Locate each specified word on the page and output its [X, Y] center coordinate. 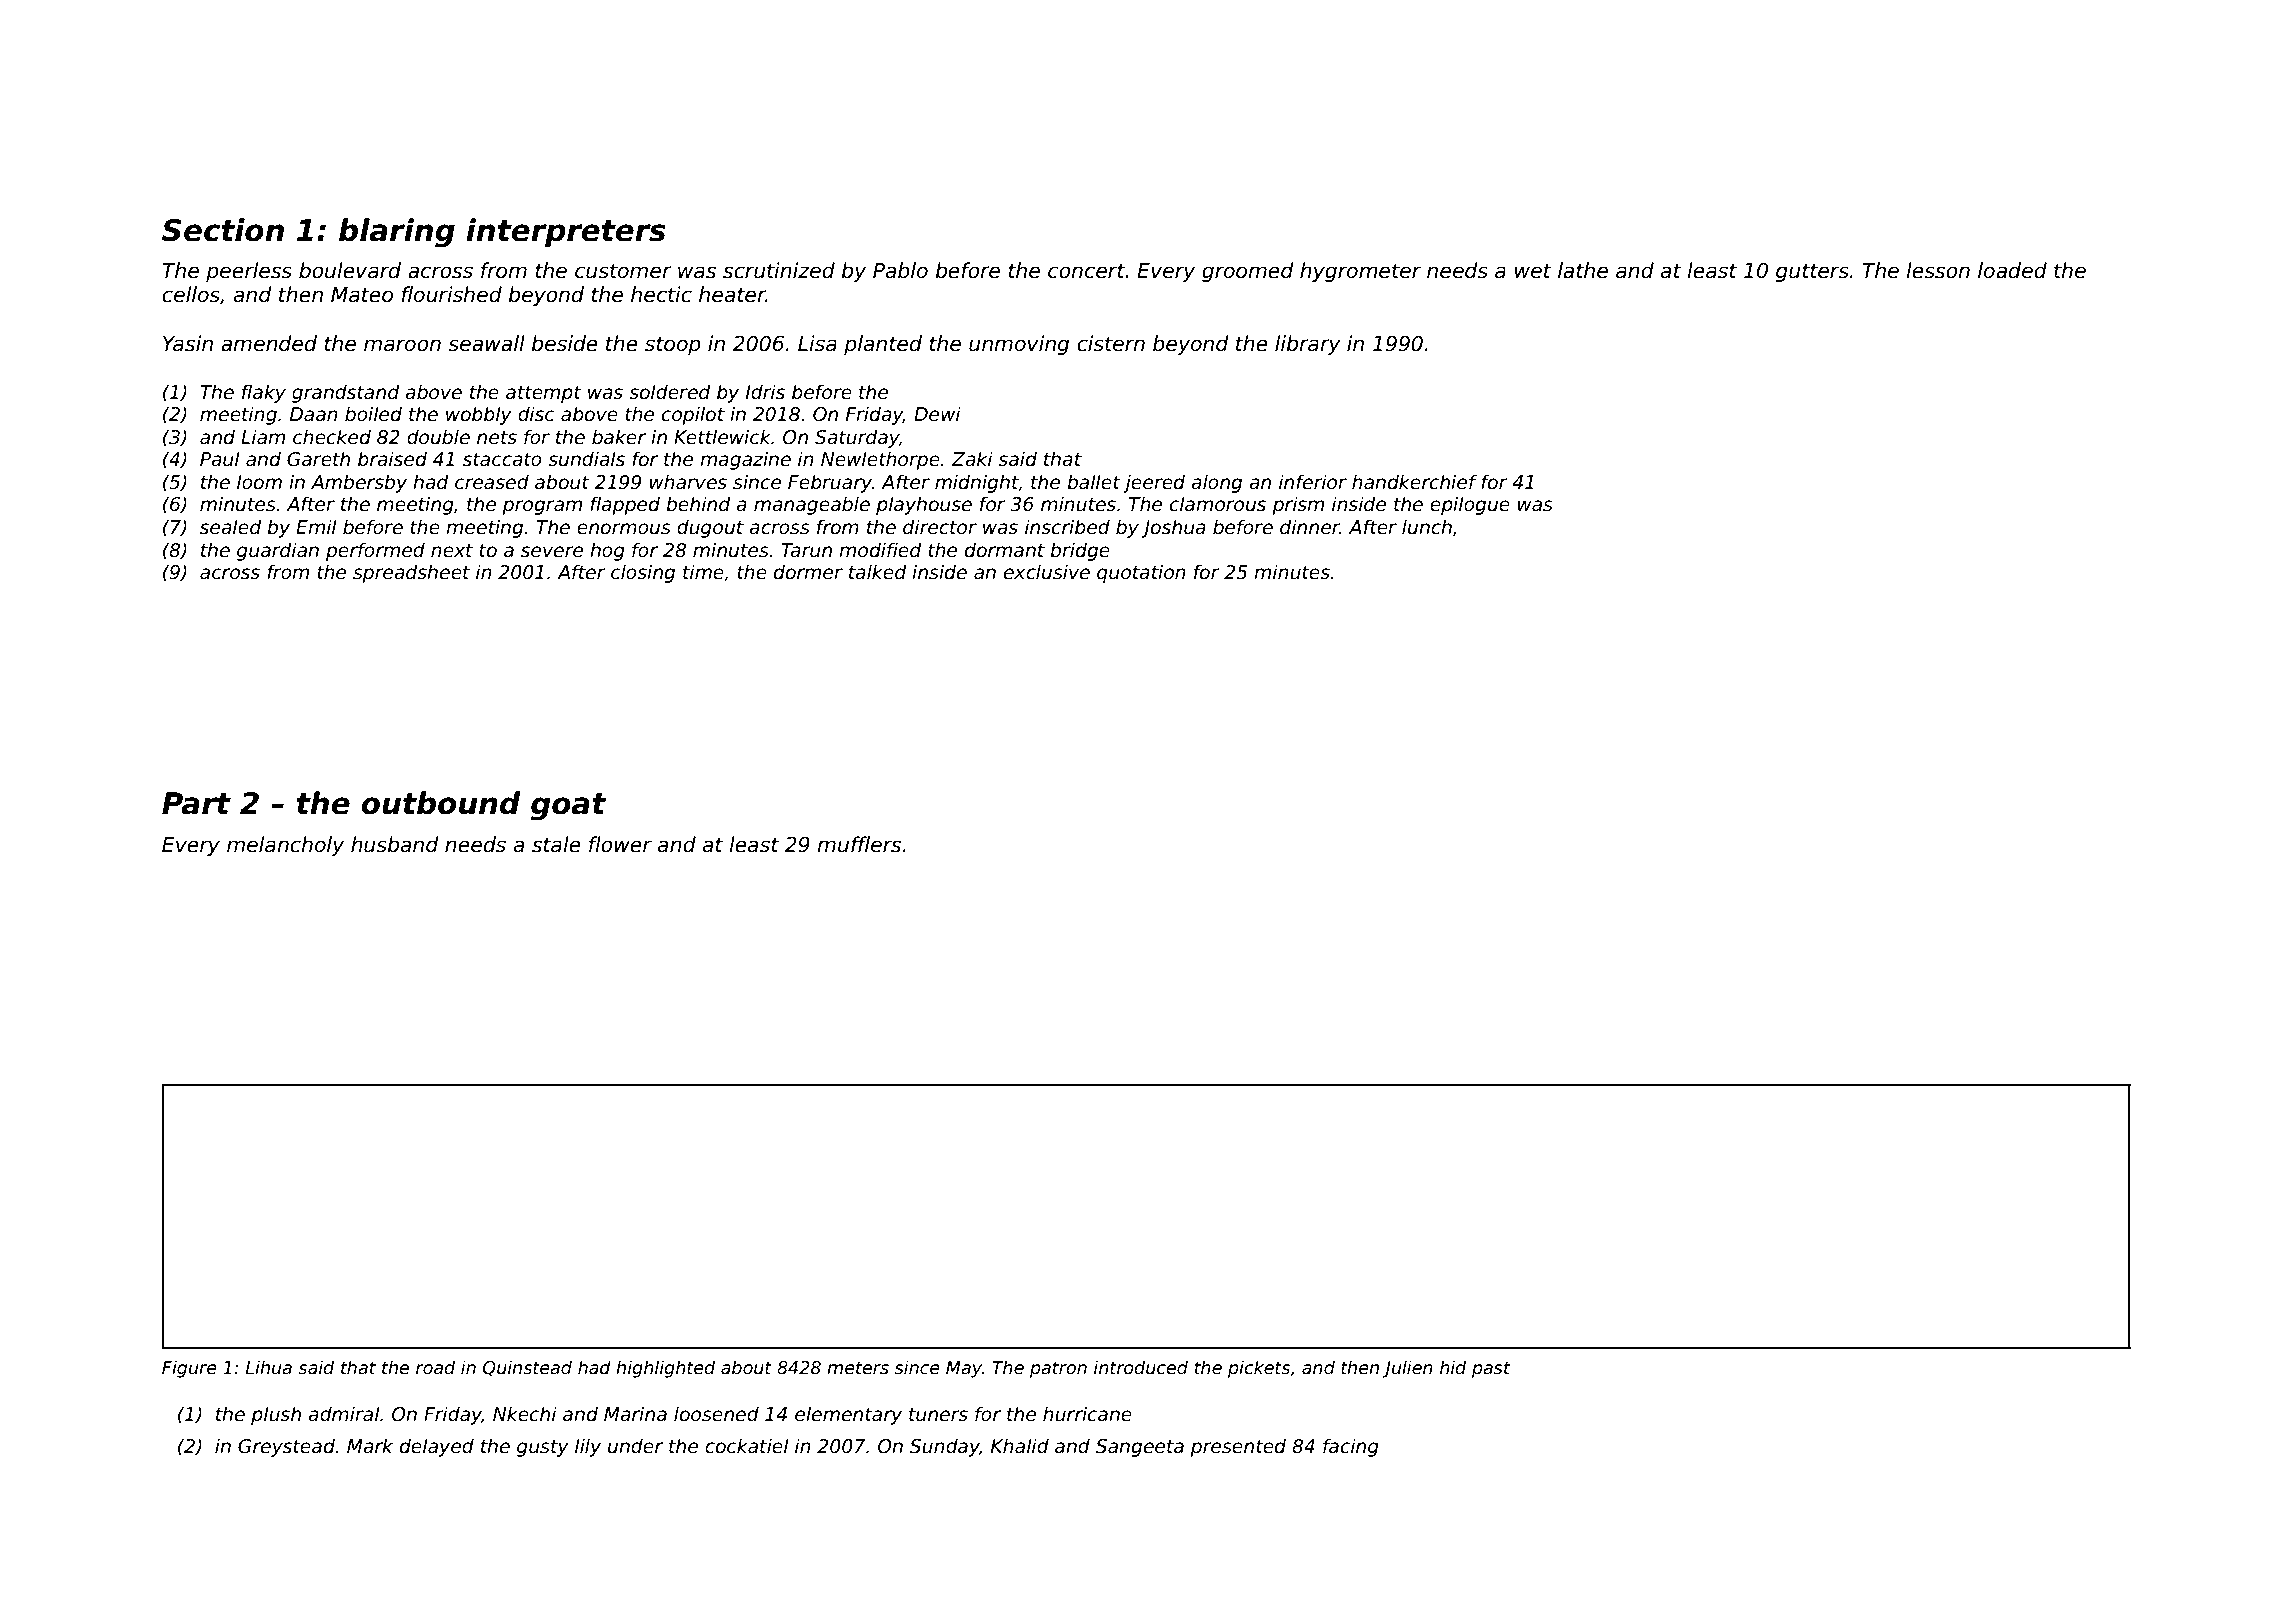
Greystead [286, 1447]
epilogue [1470, 505]
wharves [688, 482]
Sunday [945, 1447]
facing [1351, 1447]
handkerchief [1414, 482]
